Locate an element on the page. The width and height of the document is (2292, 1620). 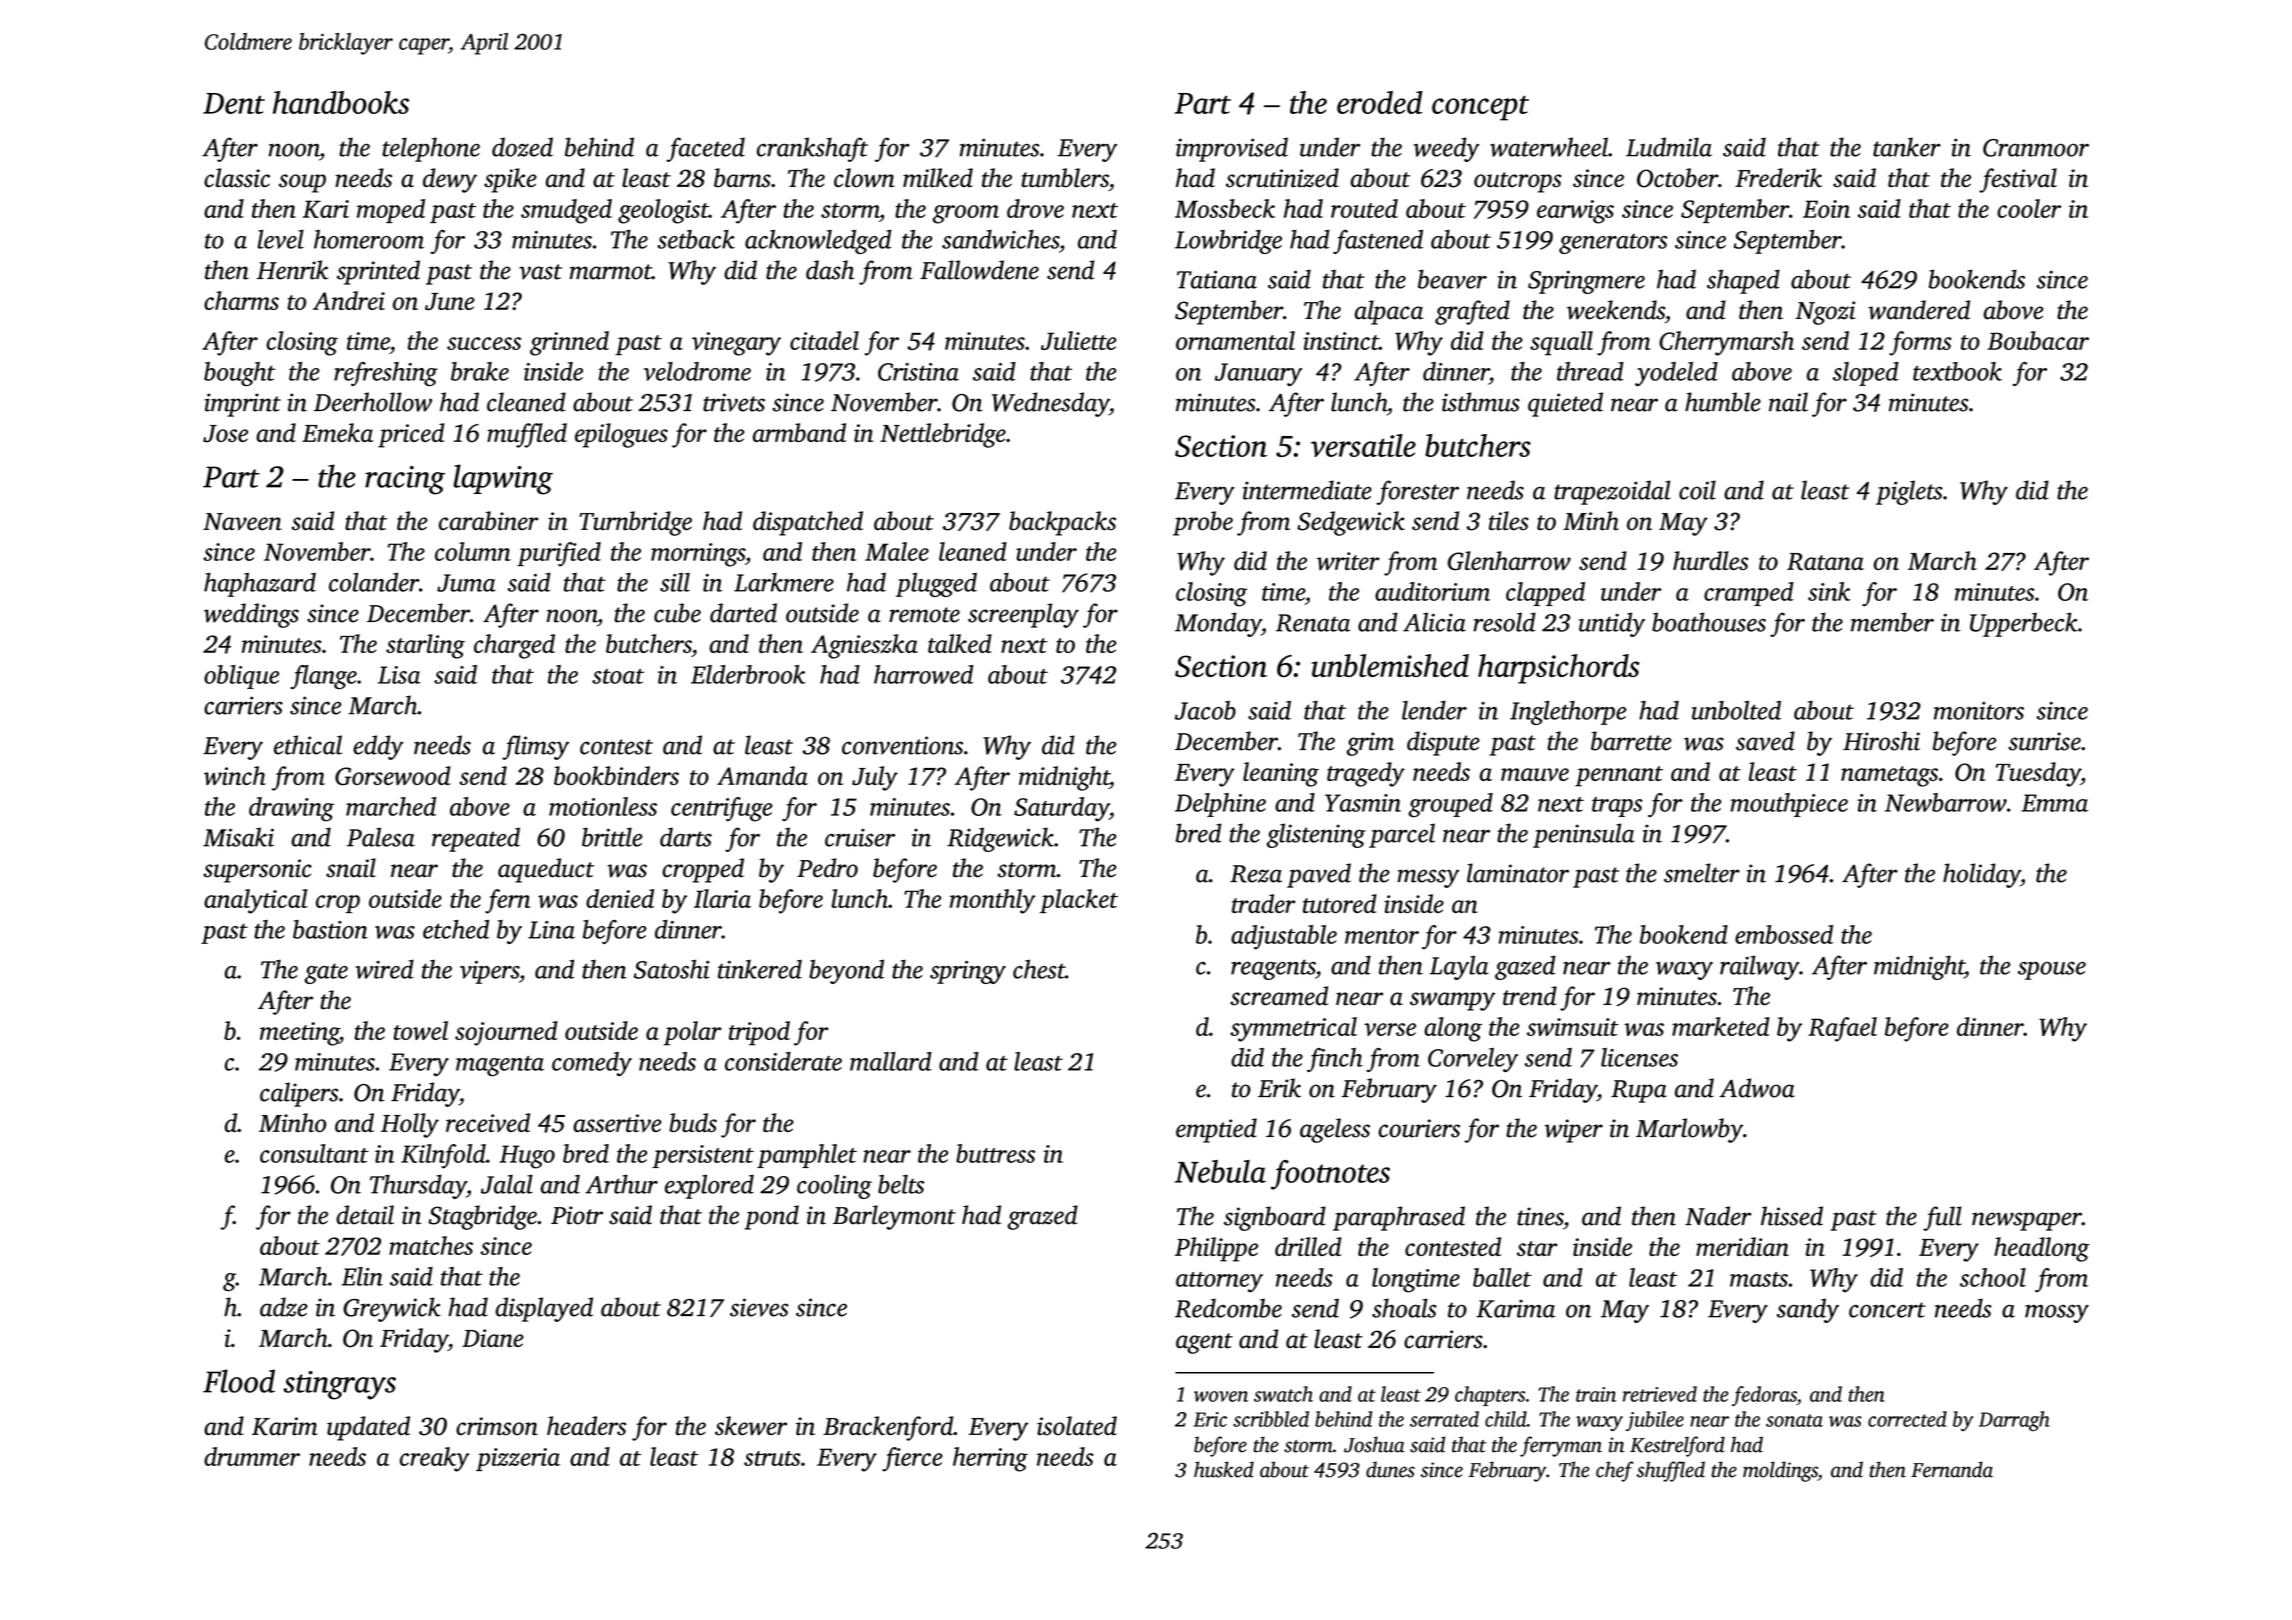
Dent is located at coordinates (234, 103).
